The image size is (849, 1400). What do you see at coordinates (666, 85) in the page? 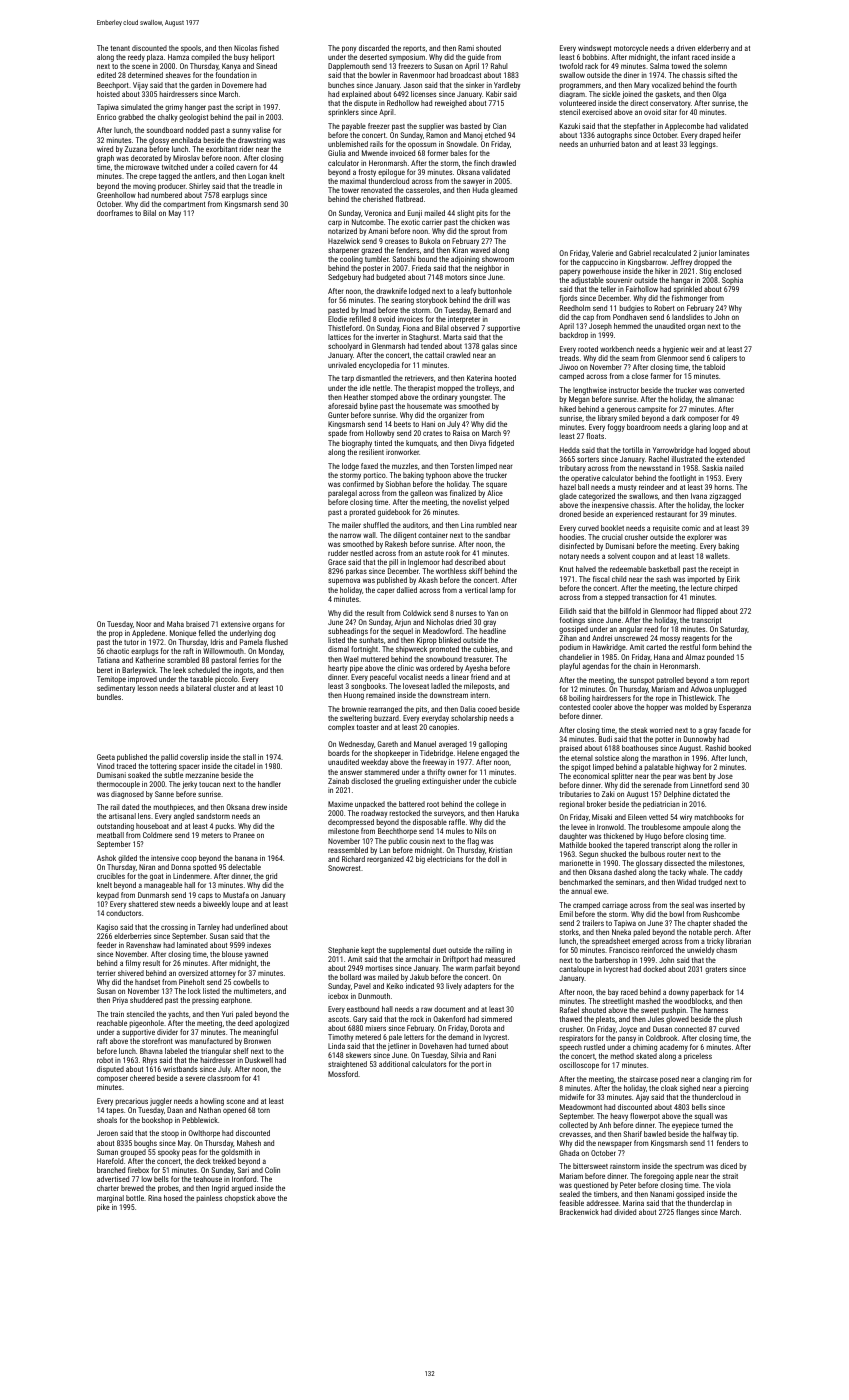
I see `vocalized` at bounding box center [666, 85].
